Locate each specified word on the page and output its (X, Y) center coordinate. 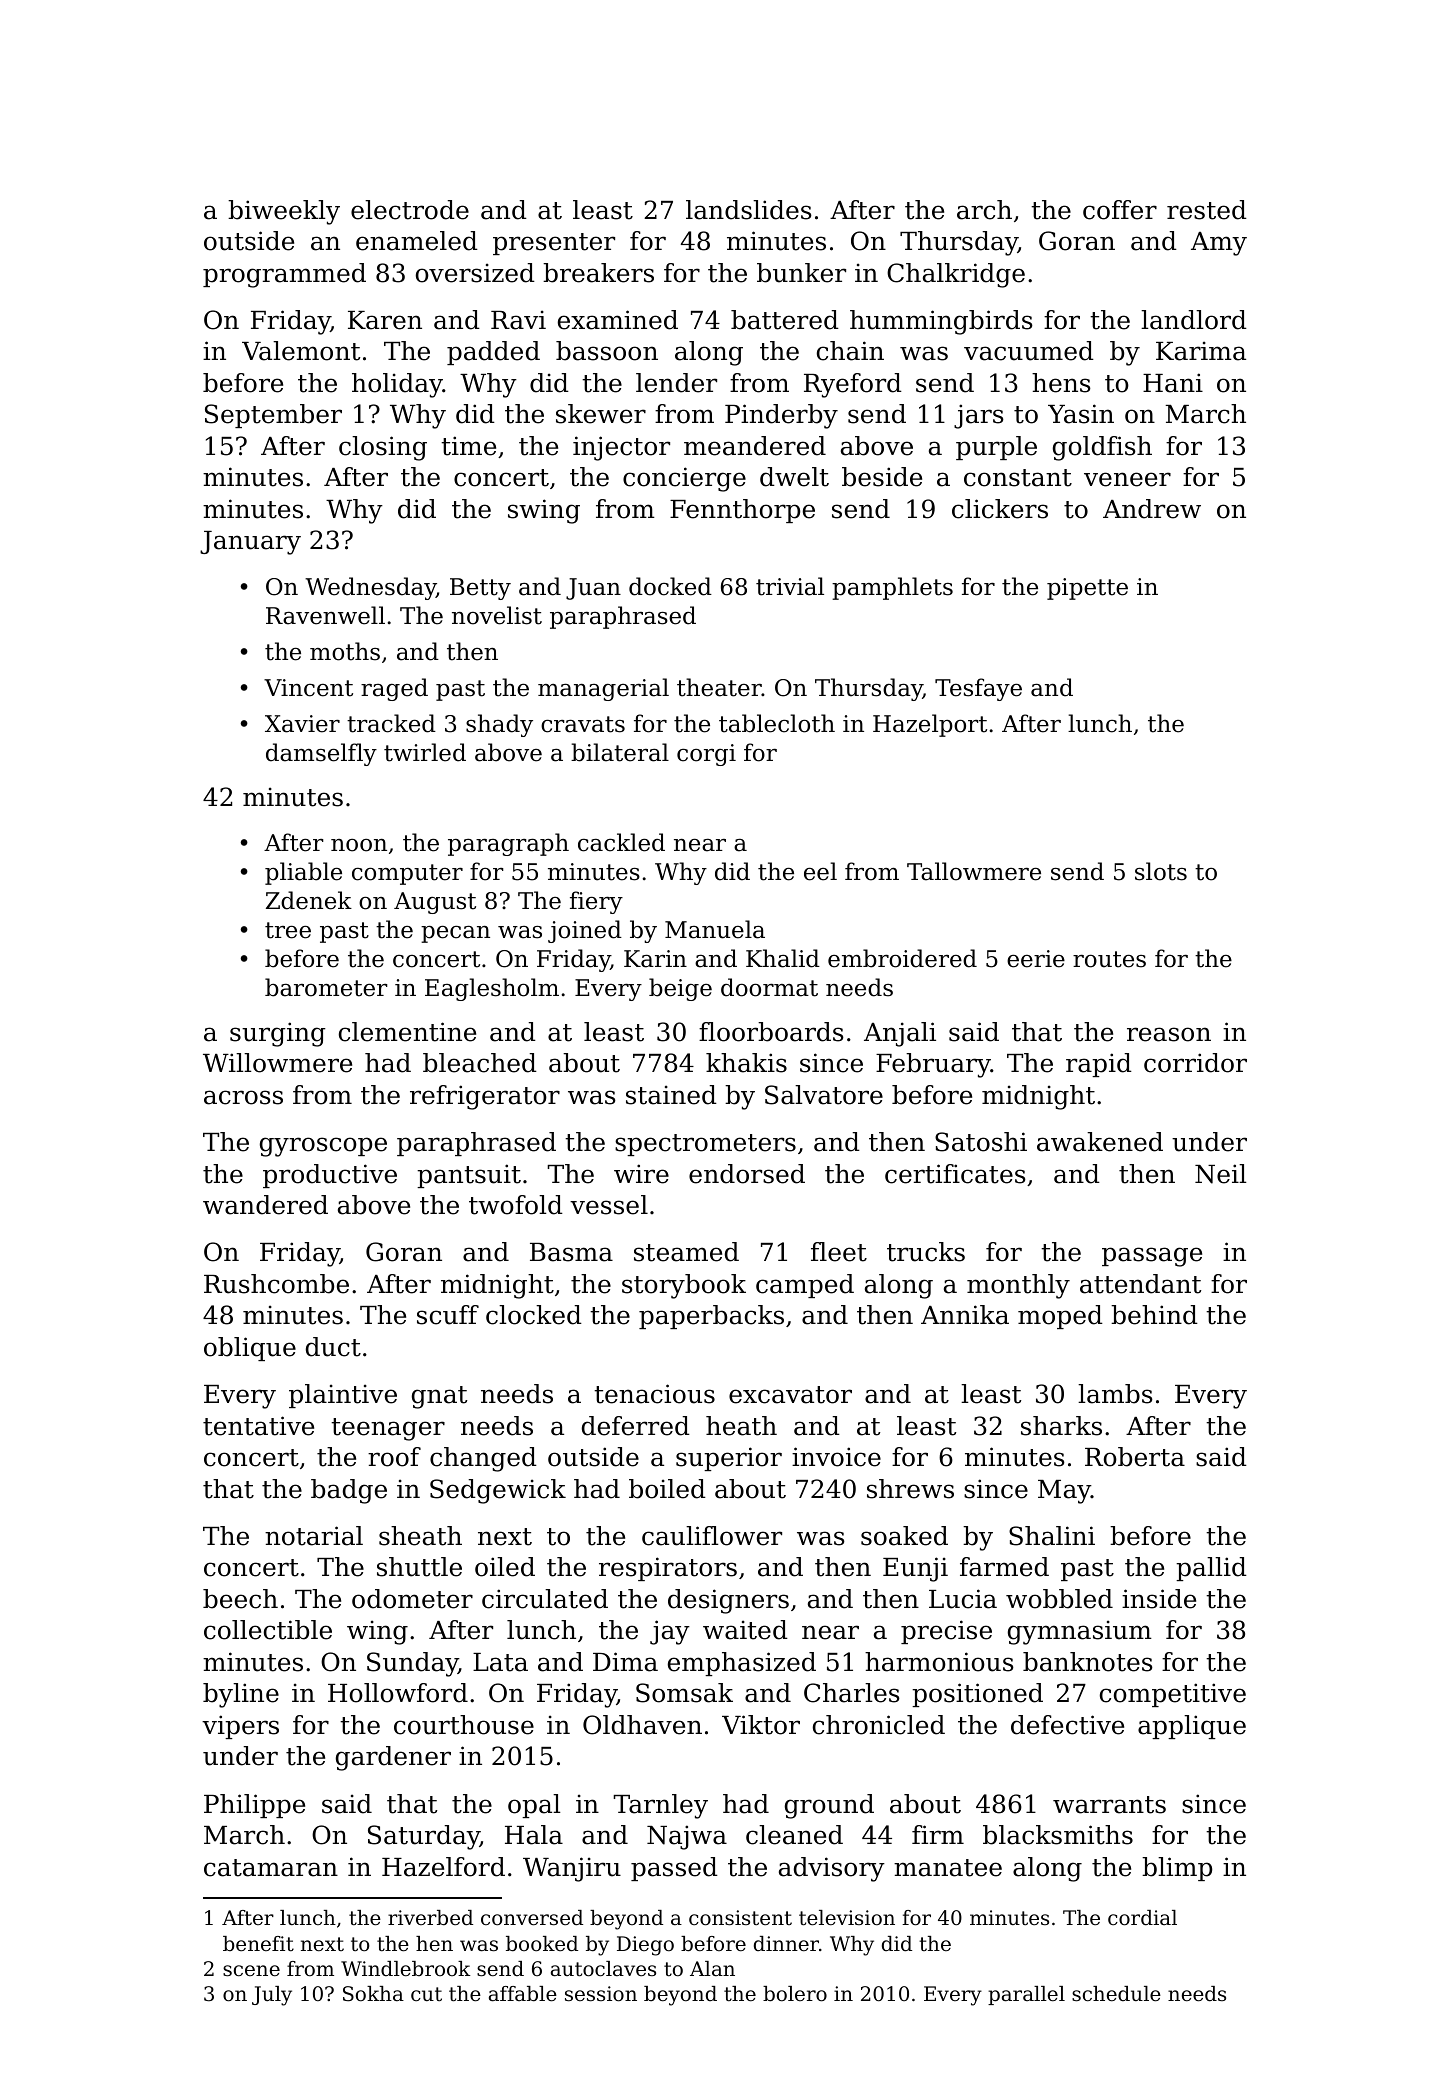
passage (1152, 1257)
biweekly (284, 212)
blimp (1177, 1869)
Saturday (424, 1837)
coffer (1120, 210)
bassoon (607, 351)
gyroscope (323, 1147)
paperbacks (711, 1317)
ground (829, 1806)
